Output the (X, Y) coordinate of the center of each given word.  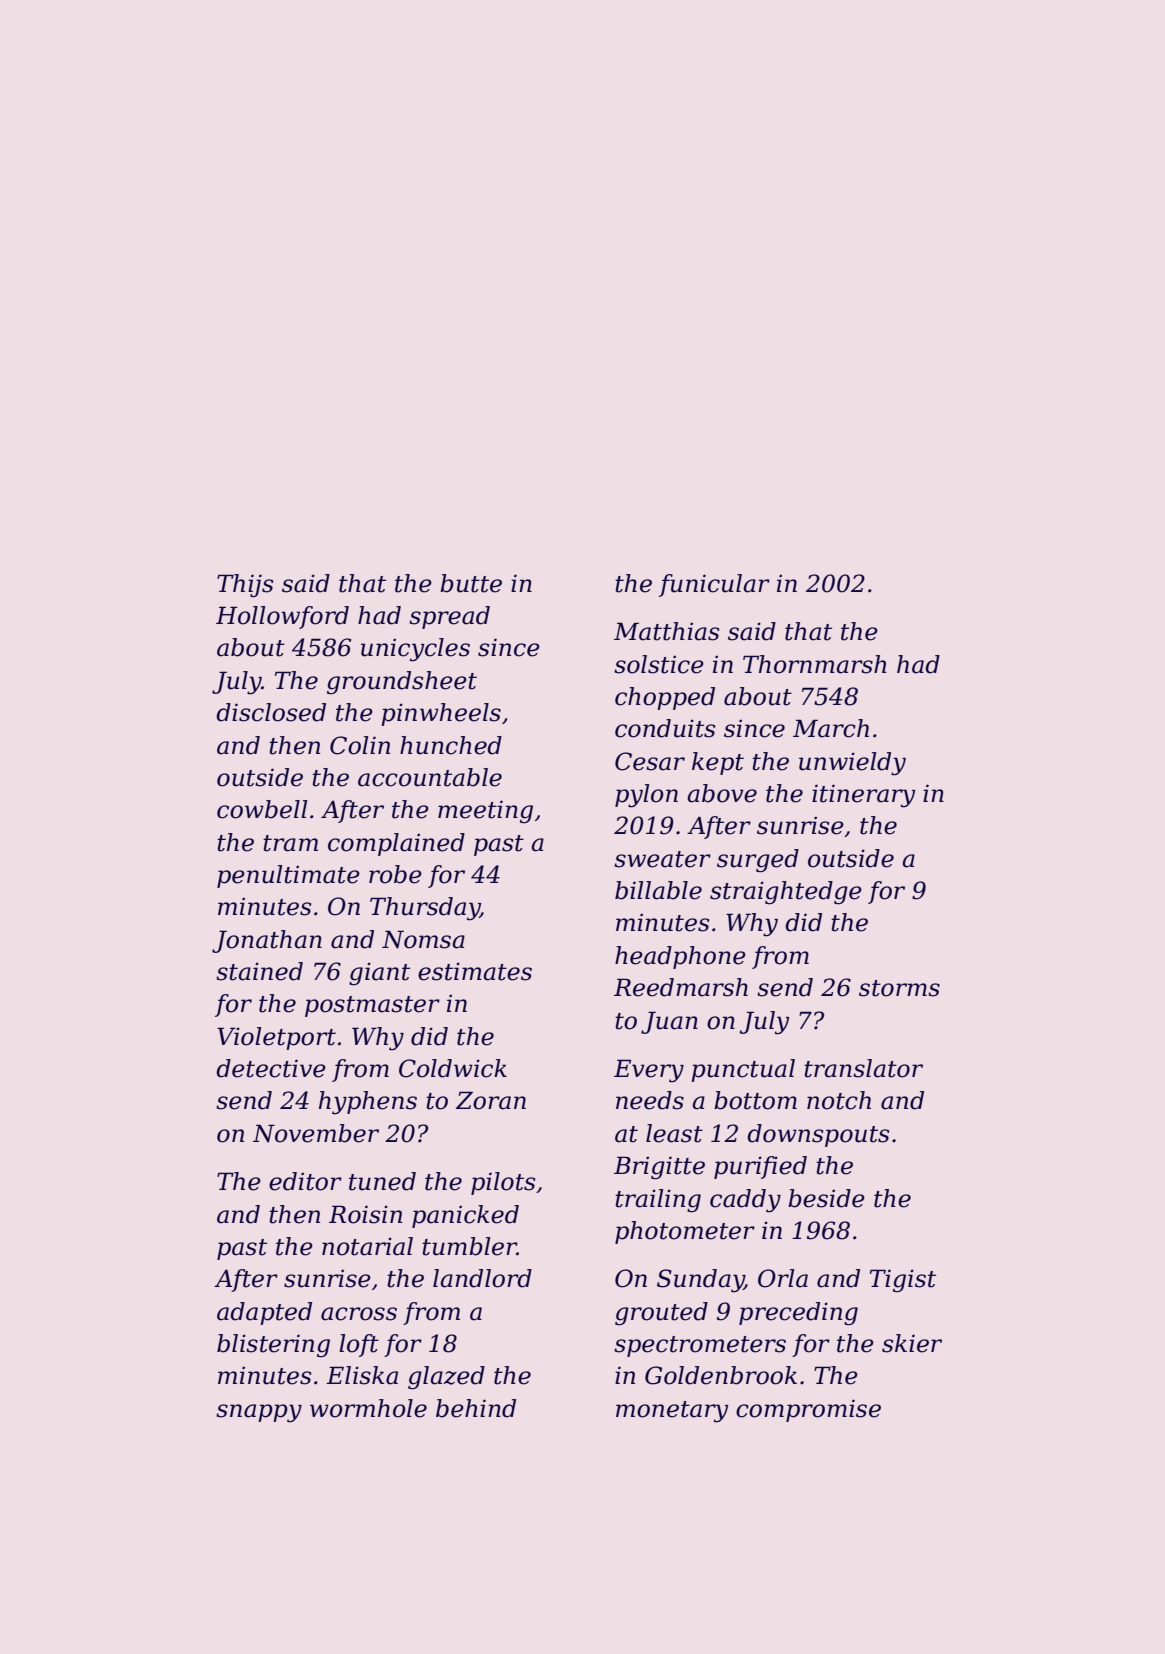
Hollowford (282, 617)
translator (863, 1068)
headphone (680, 957)
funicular (714, 585)
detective (271, 1068)
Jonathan (267, 941)
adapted (264, 1313)
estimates (475, 971)
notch (839, 1100)
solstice (659, 664)
